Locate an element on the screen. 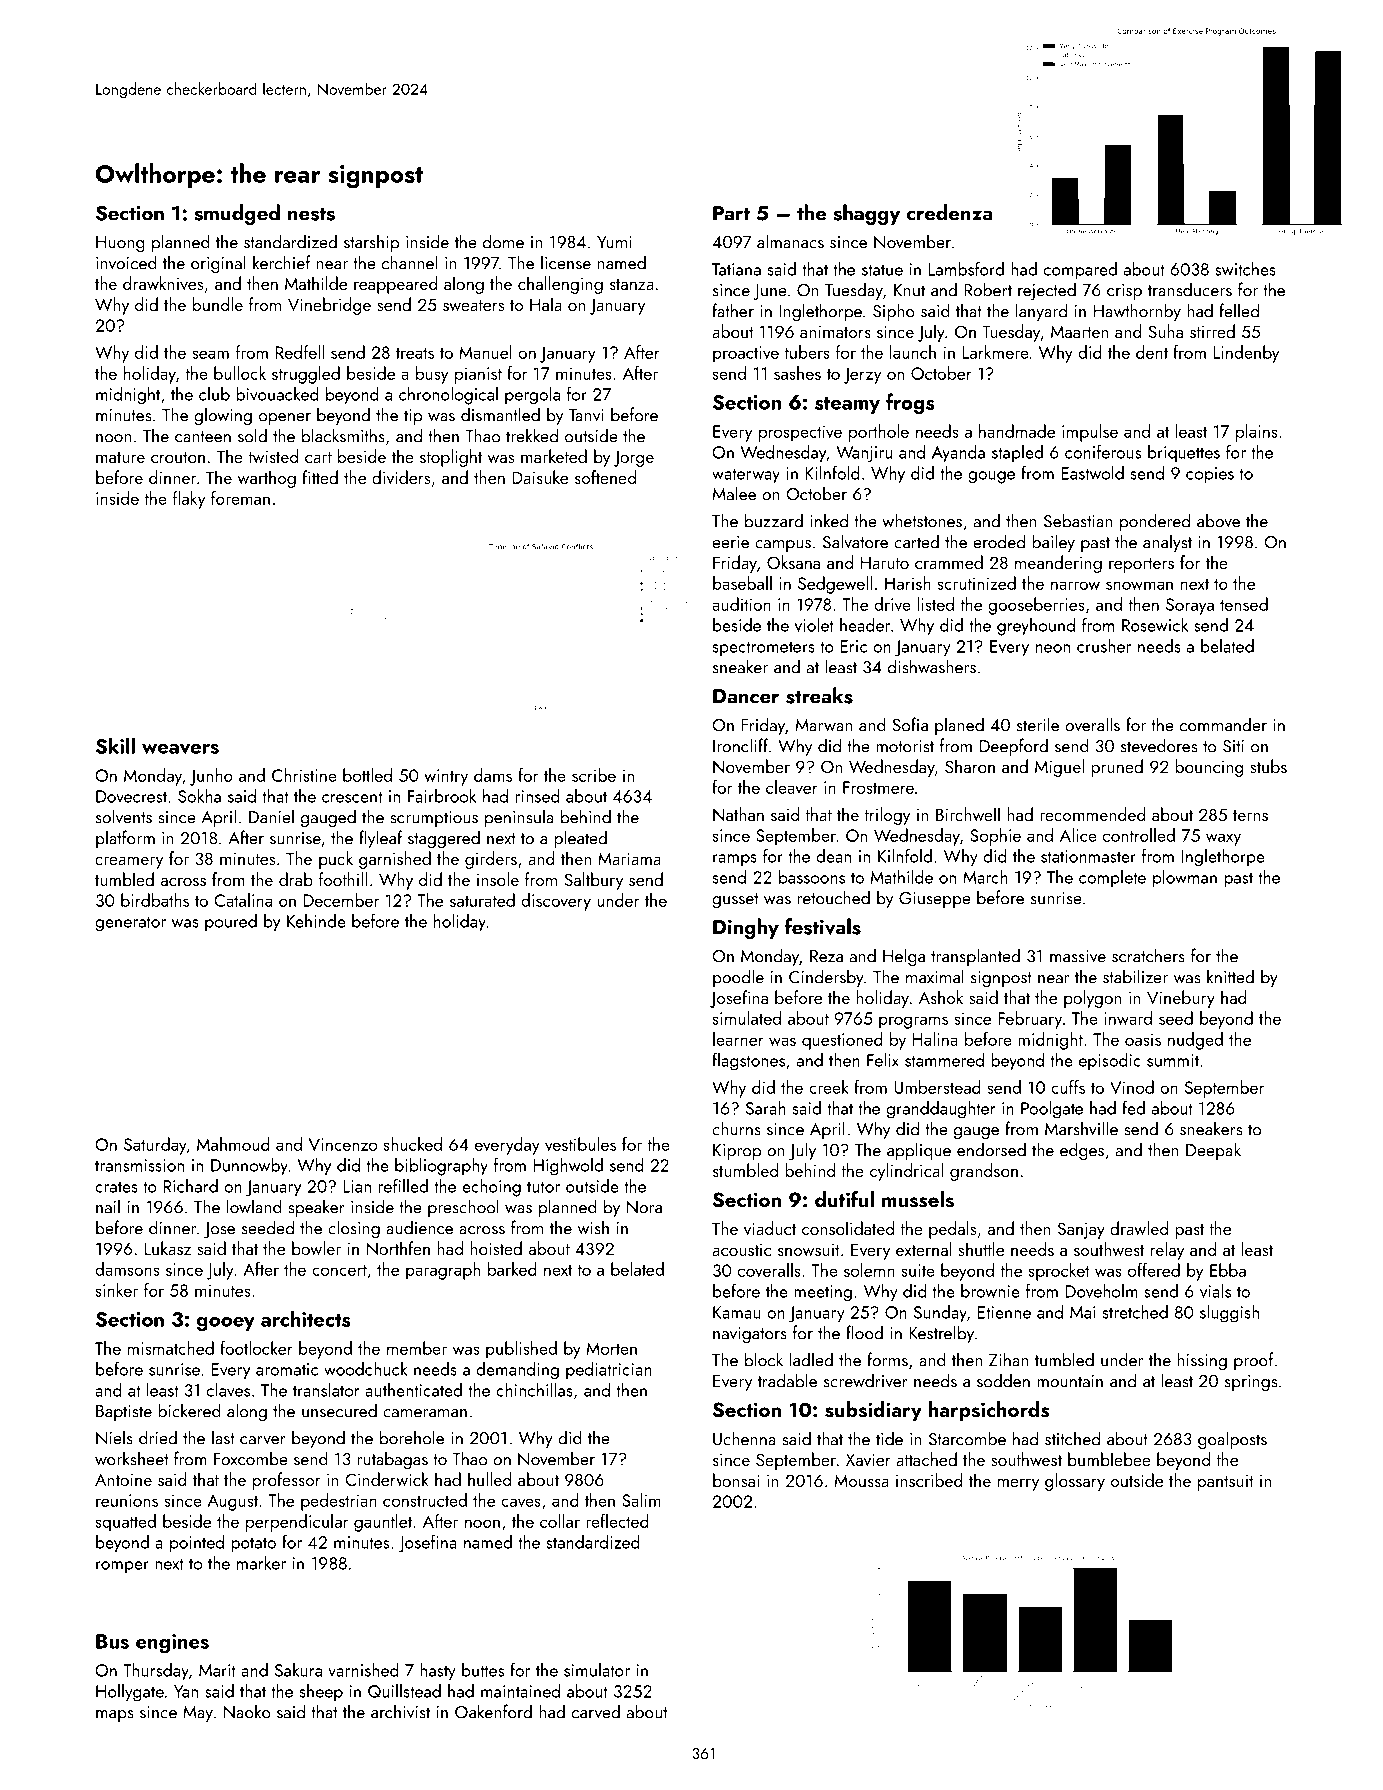  treats is located at coordinates (415, 353).
